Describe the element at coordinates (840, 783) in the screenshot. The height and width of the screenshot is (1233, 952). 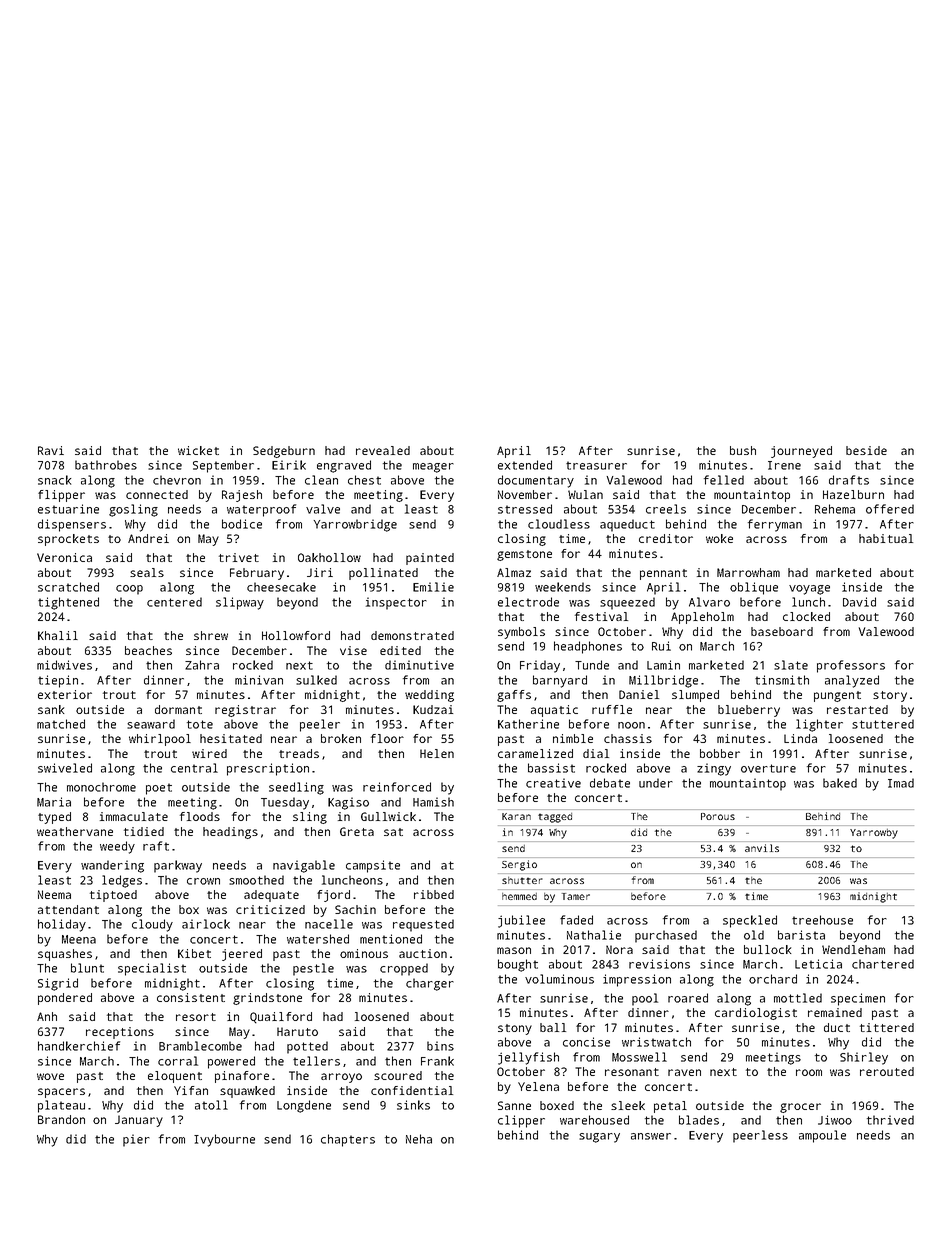
I see `baked` at that location.
